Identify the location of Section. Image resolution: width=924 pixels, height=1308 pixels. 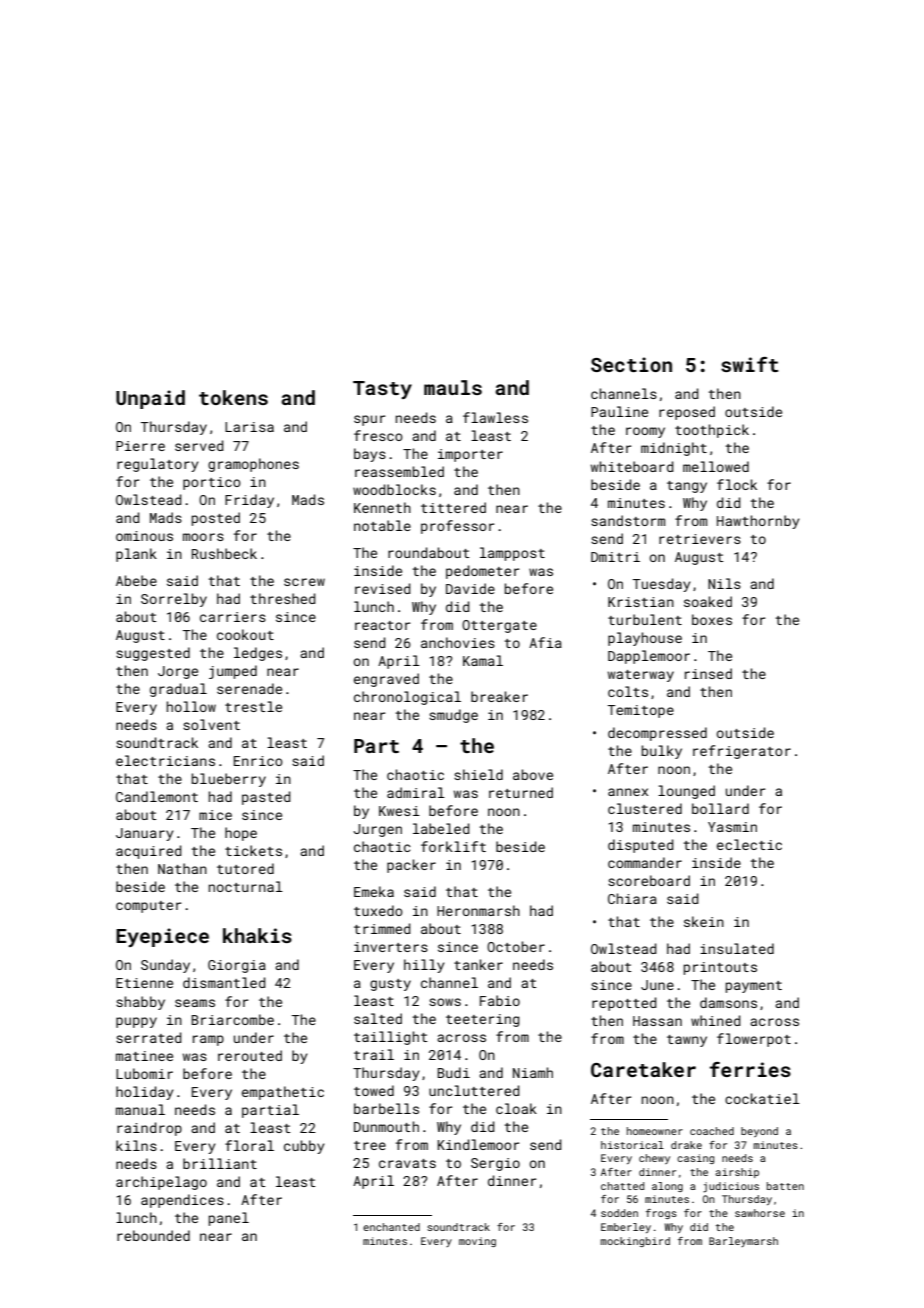
(631, 364).
